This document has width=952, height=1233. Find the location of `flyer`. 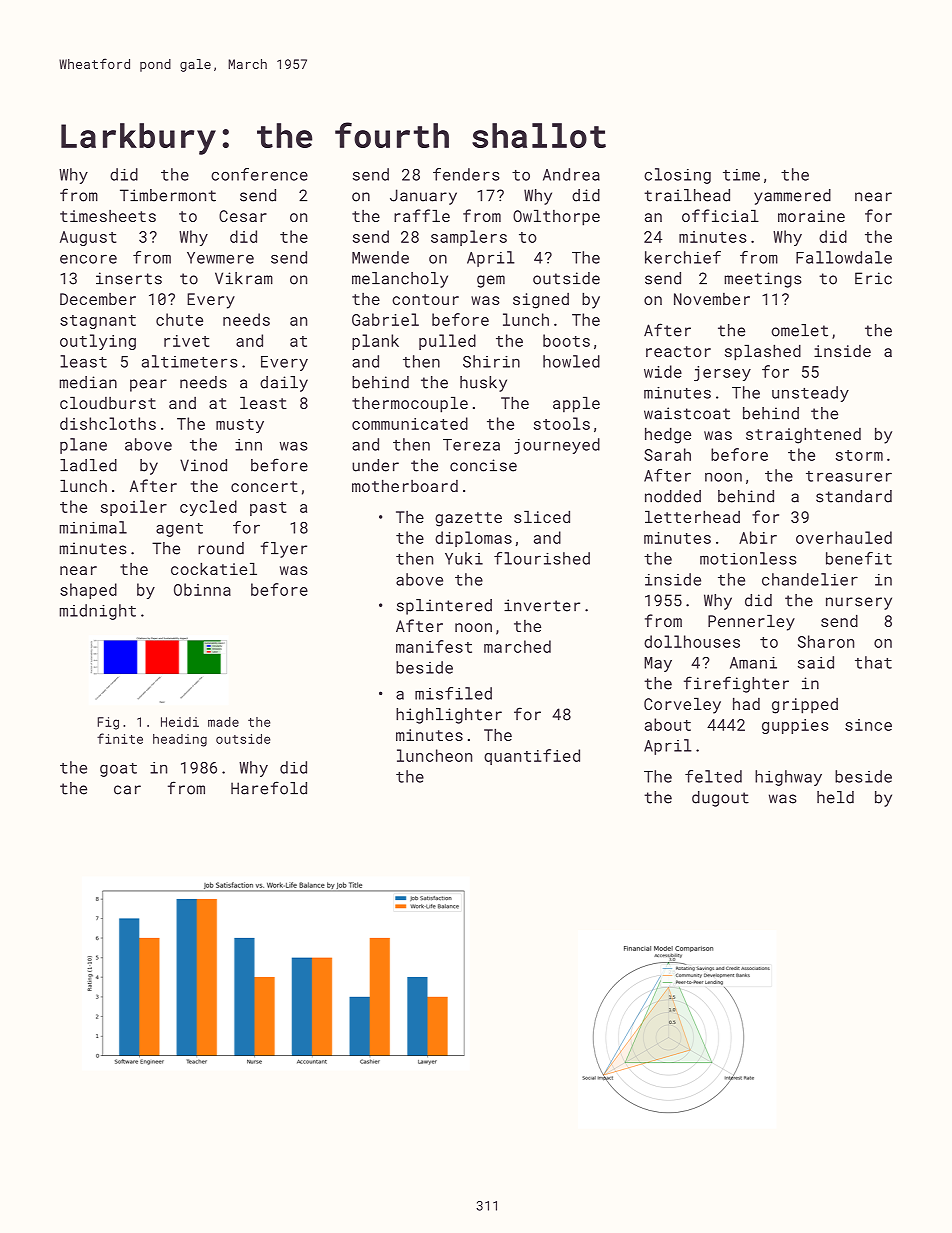

flyer is located at coordinates (284, 549).
